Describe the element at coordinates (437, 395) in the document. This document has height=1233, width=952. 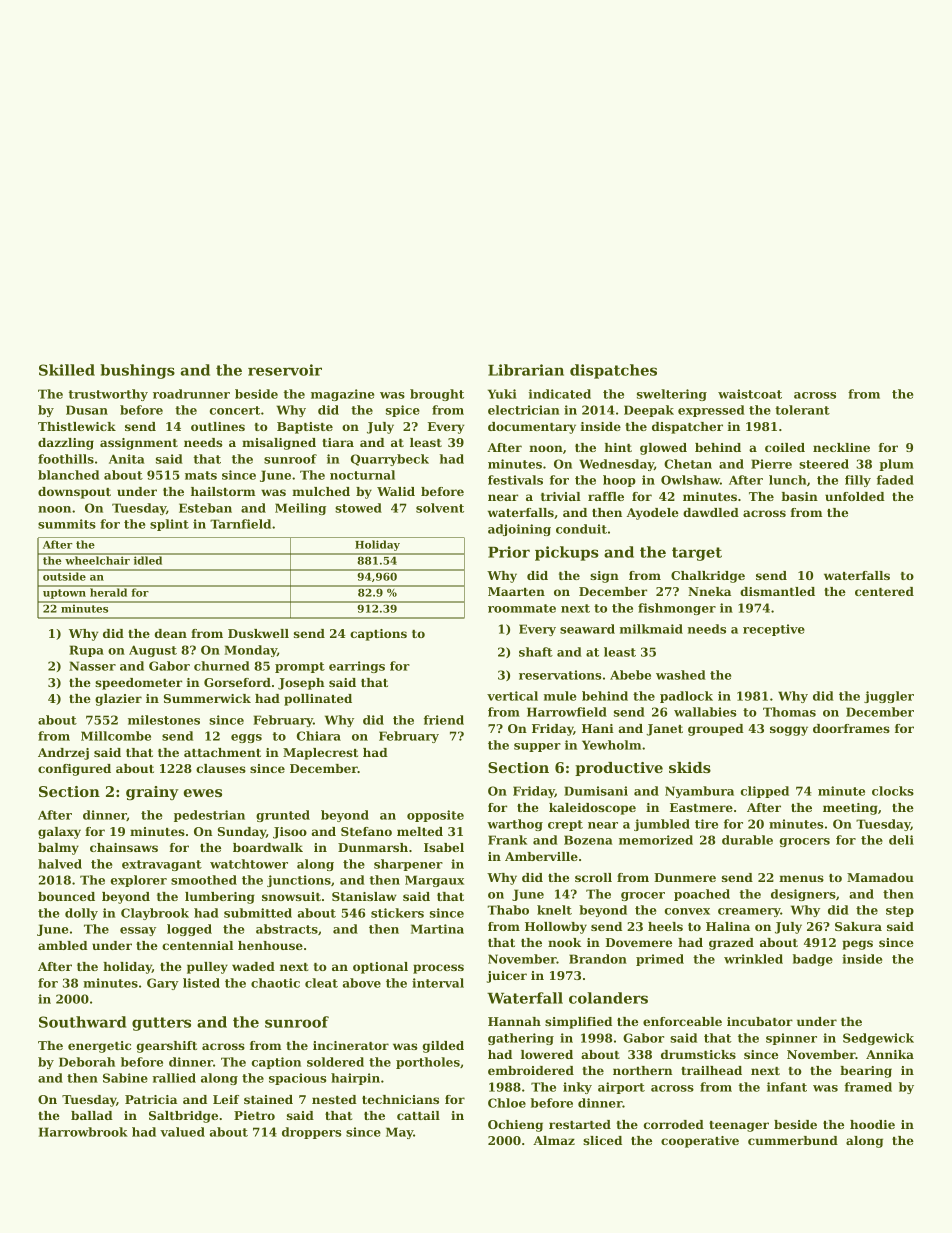
I see `brought` at that location.
